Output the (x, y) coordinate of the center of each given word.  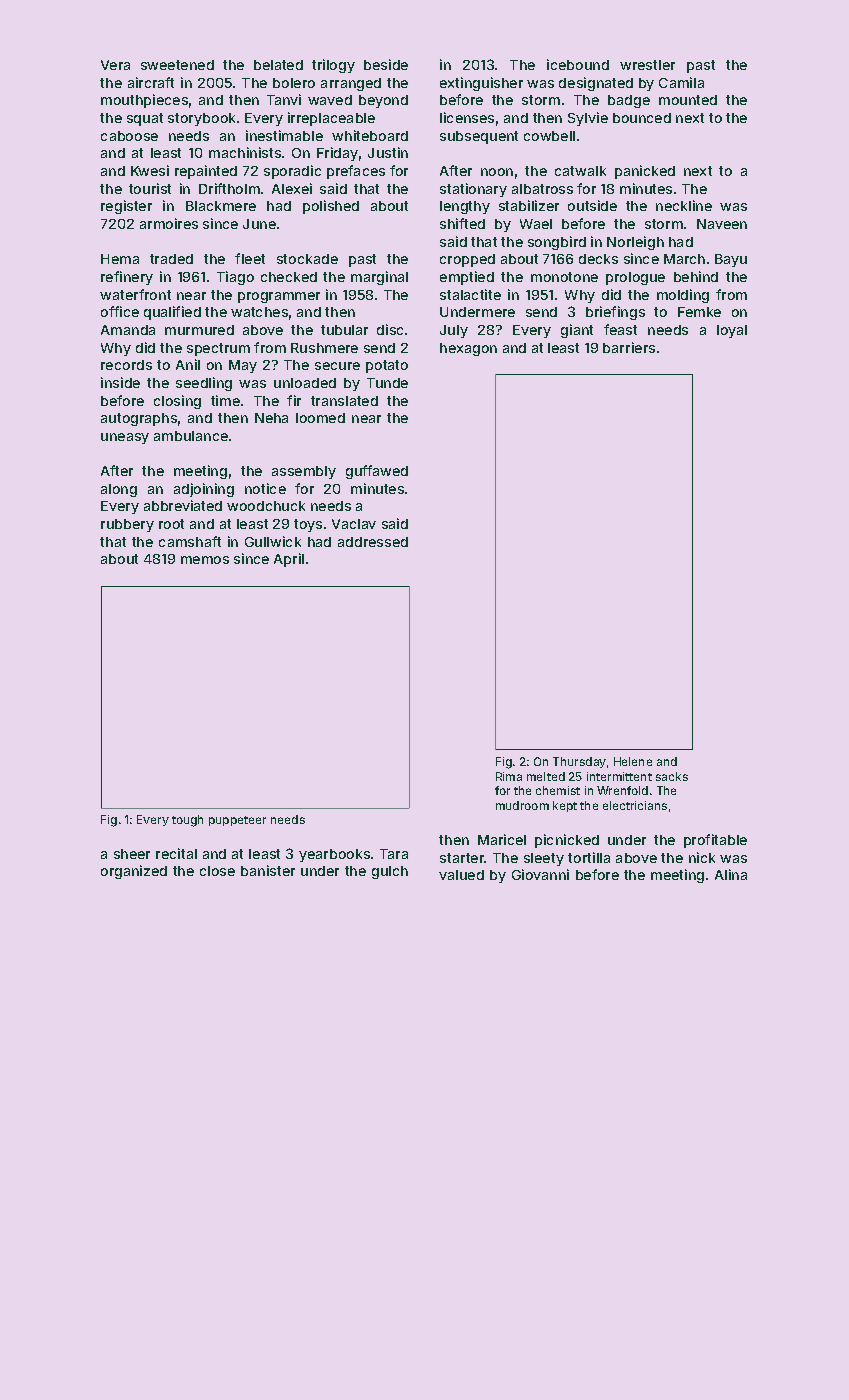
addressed (373, 542)
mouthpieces (144, 101)
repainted (206, 172)
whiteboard (370, 135)
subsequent (479, 137)
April (289, 560)
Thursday (579, 762)
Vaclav (354, 524)
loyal (732, 331)
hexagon (468, 349)
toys (308, 525)
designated (596, 84)
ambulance (191, 436)
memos (205, 560)
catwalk (580, 171)
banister (268, 870)
